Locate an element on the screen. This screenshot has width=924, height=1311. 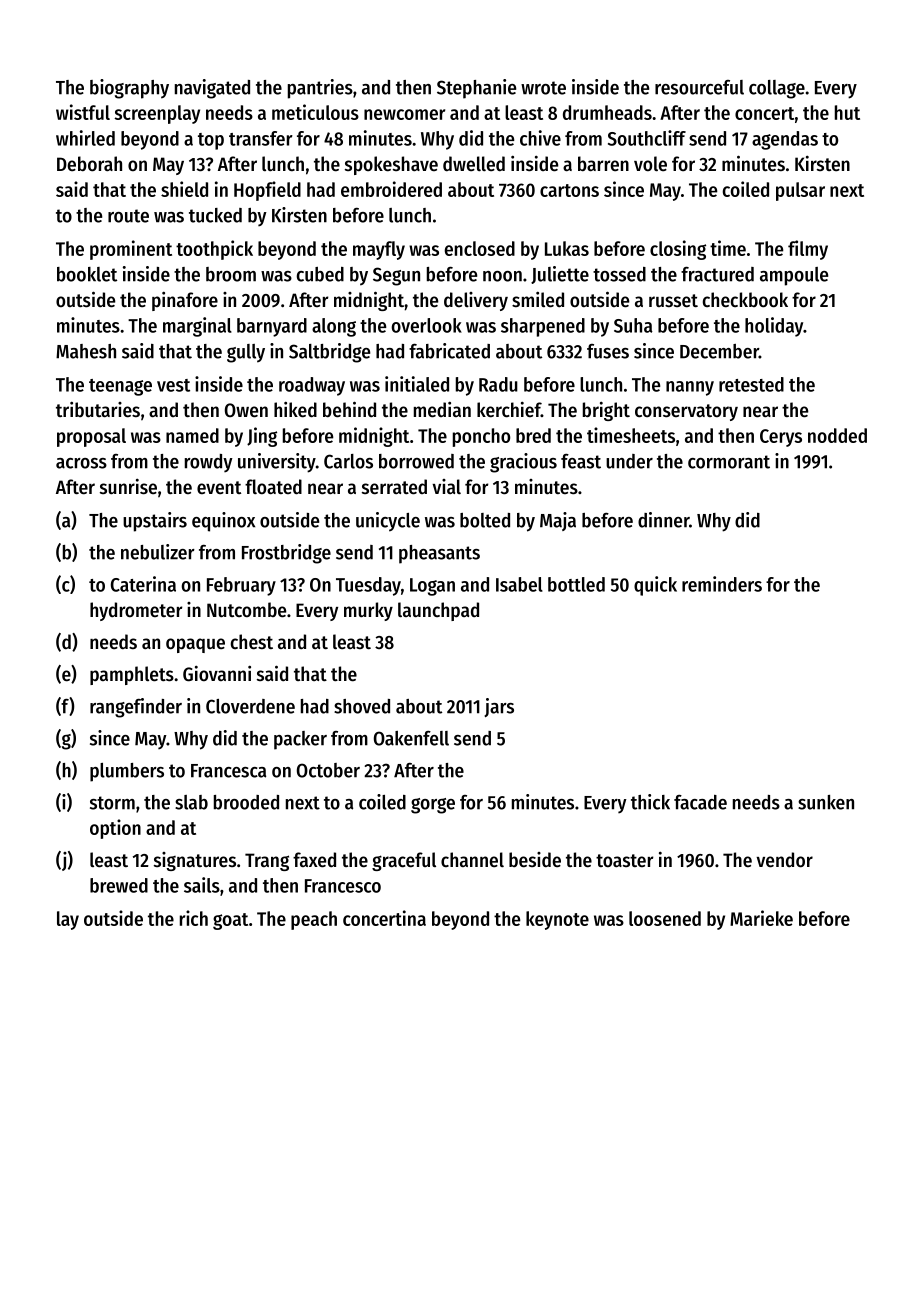
navigated is located at coordinates (212, 89).
